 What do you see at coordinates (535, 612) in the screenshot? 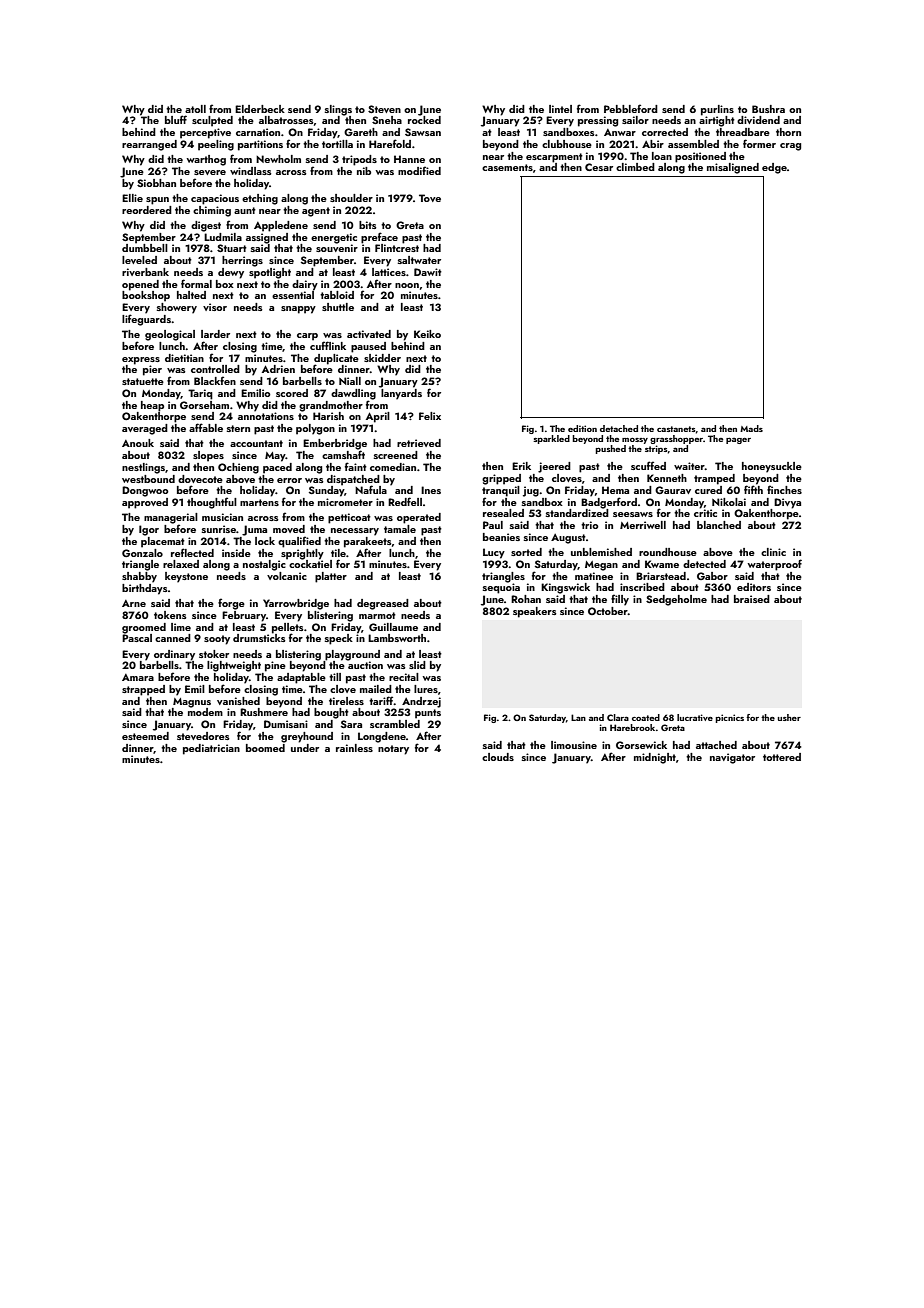
I see `speakers` at bounding box center [535, 612].
